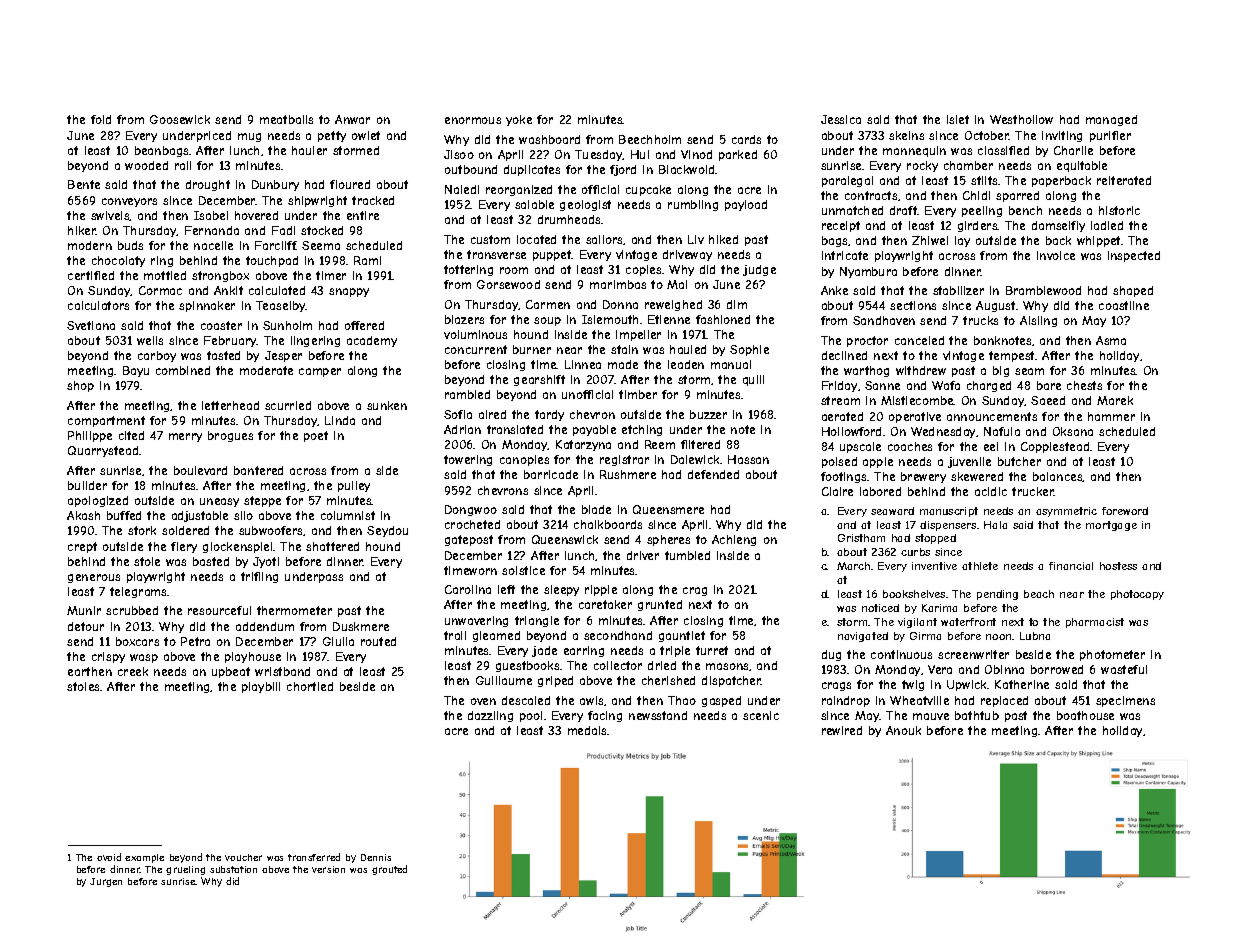  Describe the element at coordinates (519, 120) in the screenshot. I see `yoke` at that location.
